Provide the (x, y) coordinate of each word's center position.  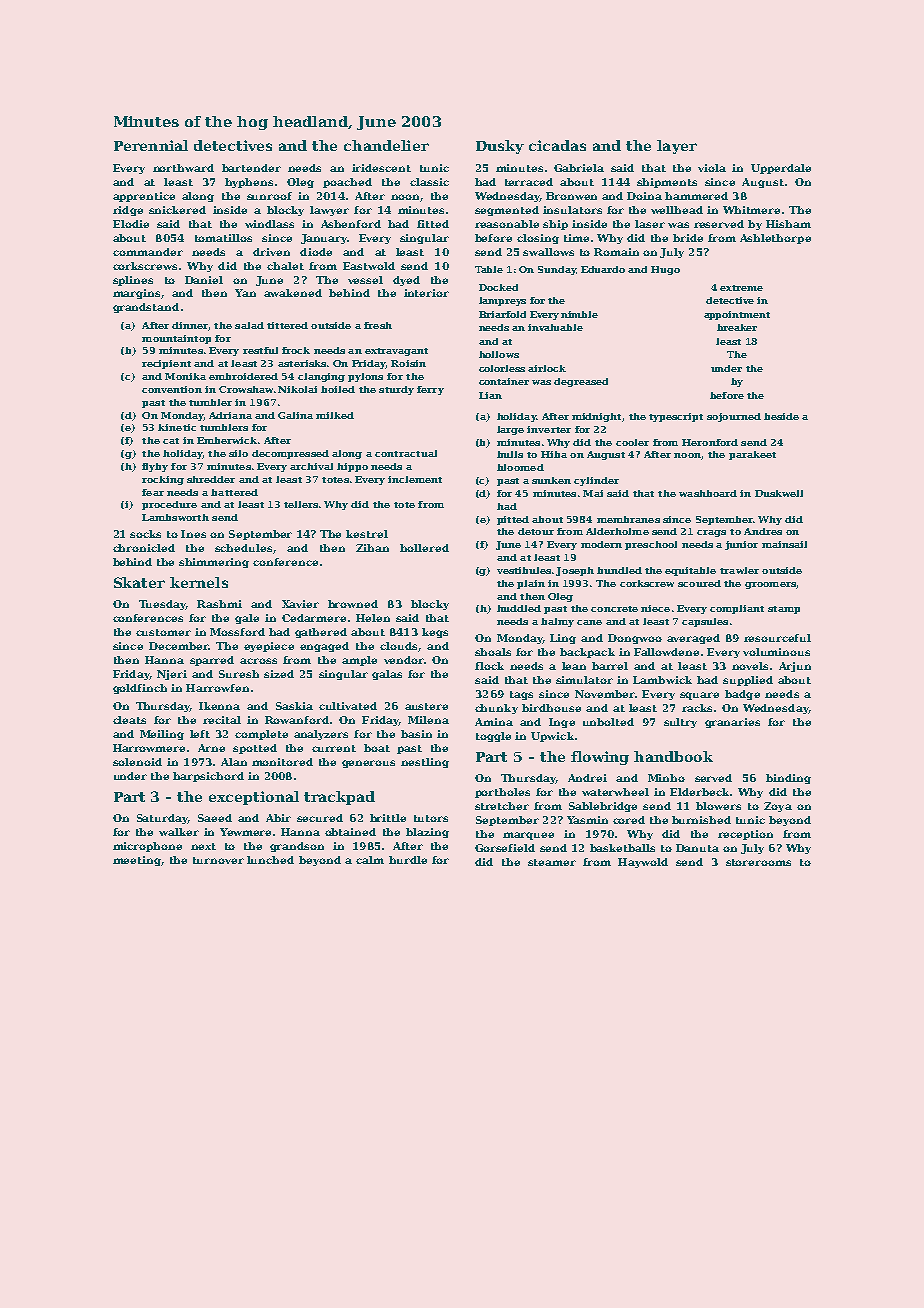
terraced (529, 182)
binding (788, 779)
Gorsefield (505, 848)
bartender (251, 168)
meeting (137, 861)
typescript (676, 417)
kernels (199, 582)
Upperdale (781, 169)
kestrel (367, 534)
